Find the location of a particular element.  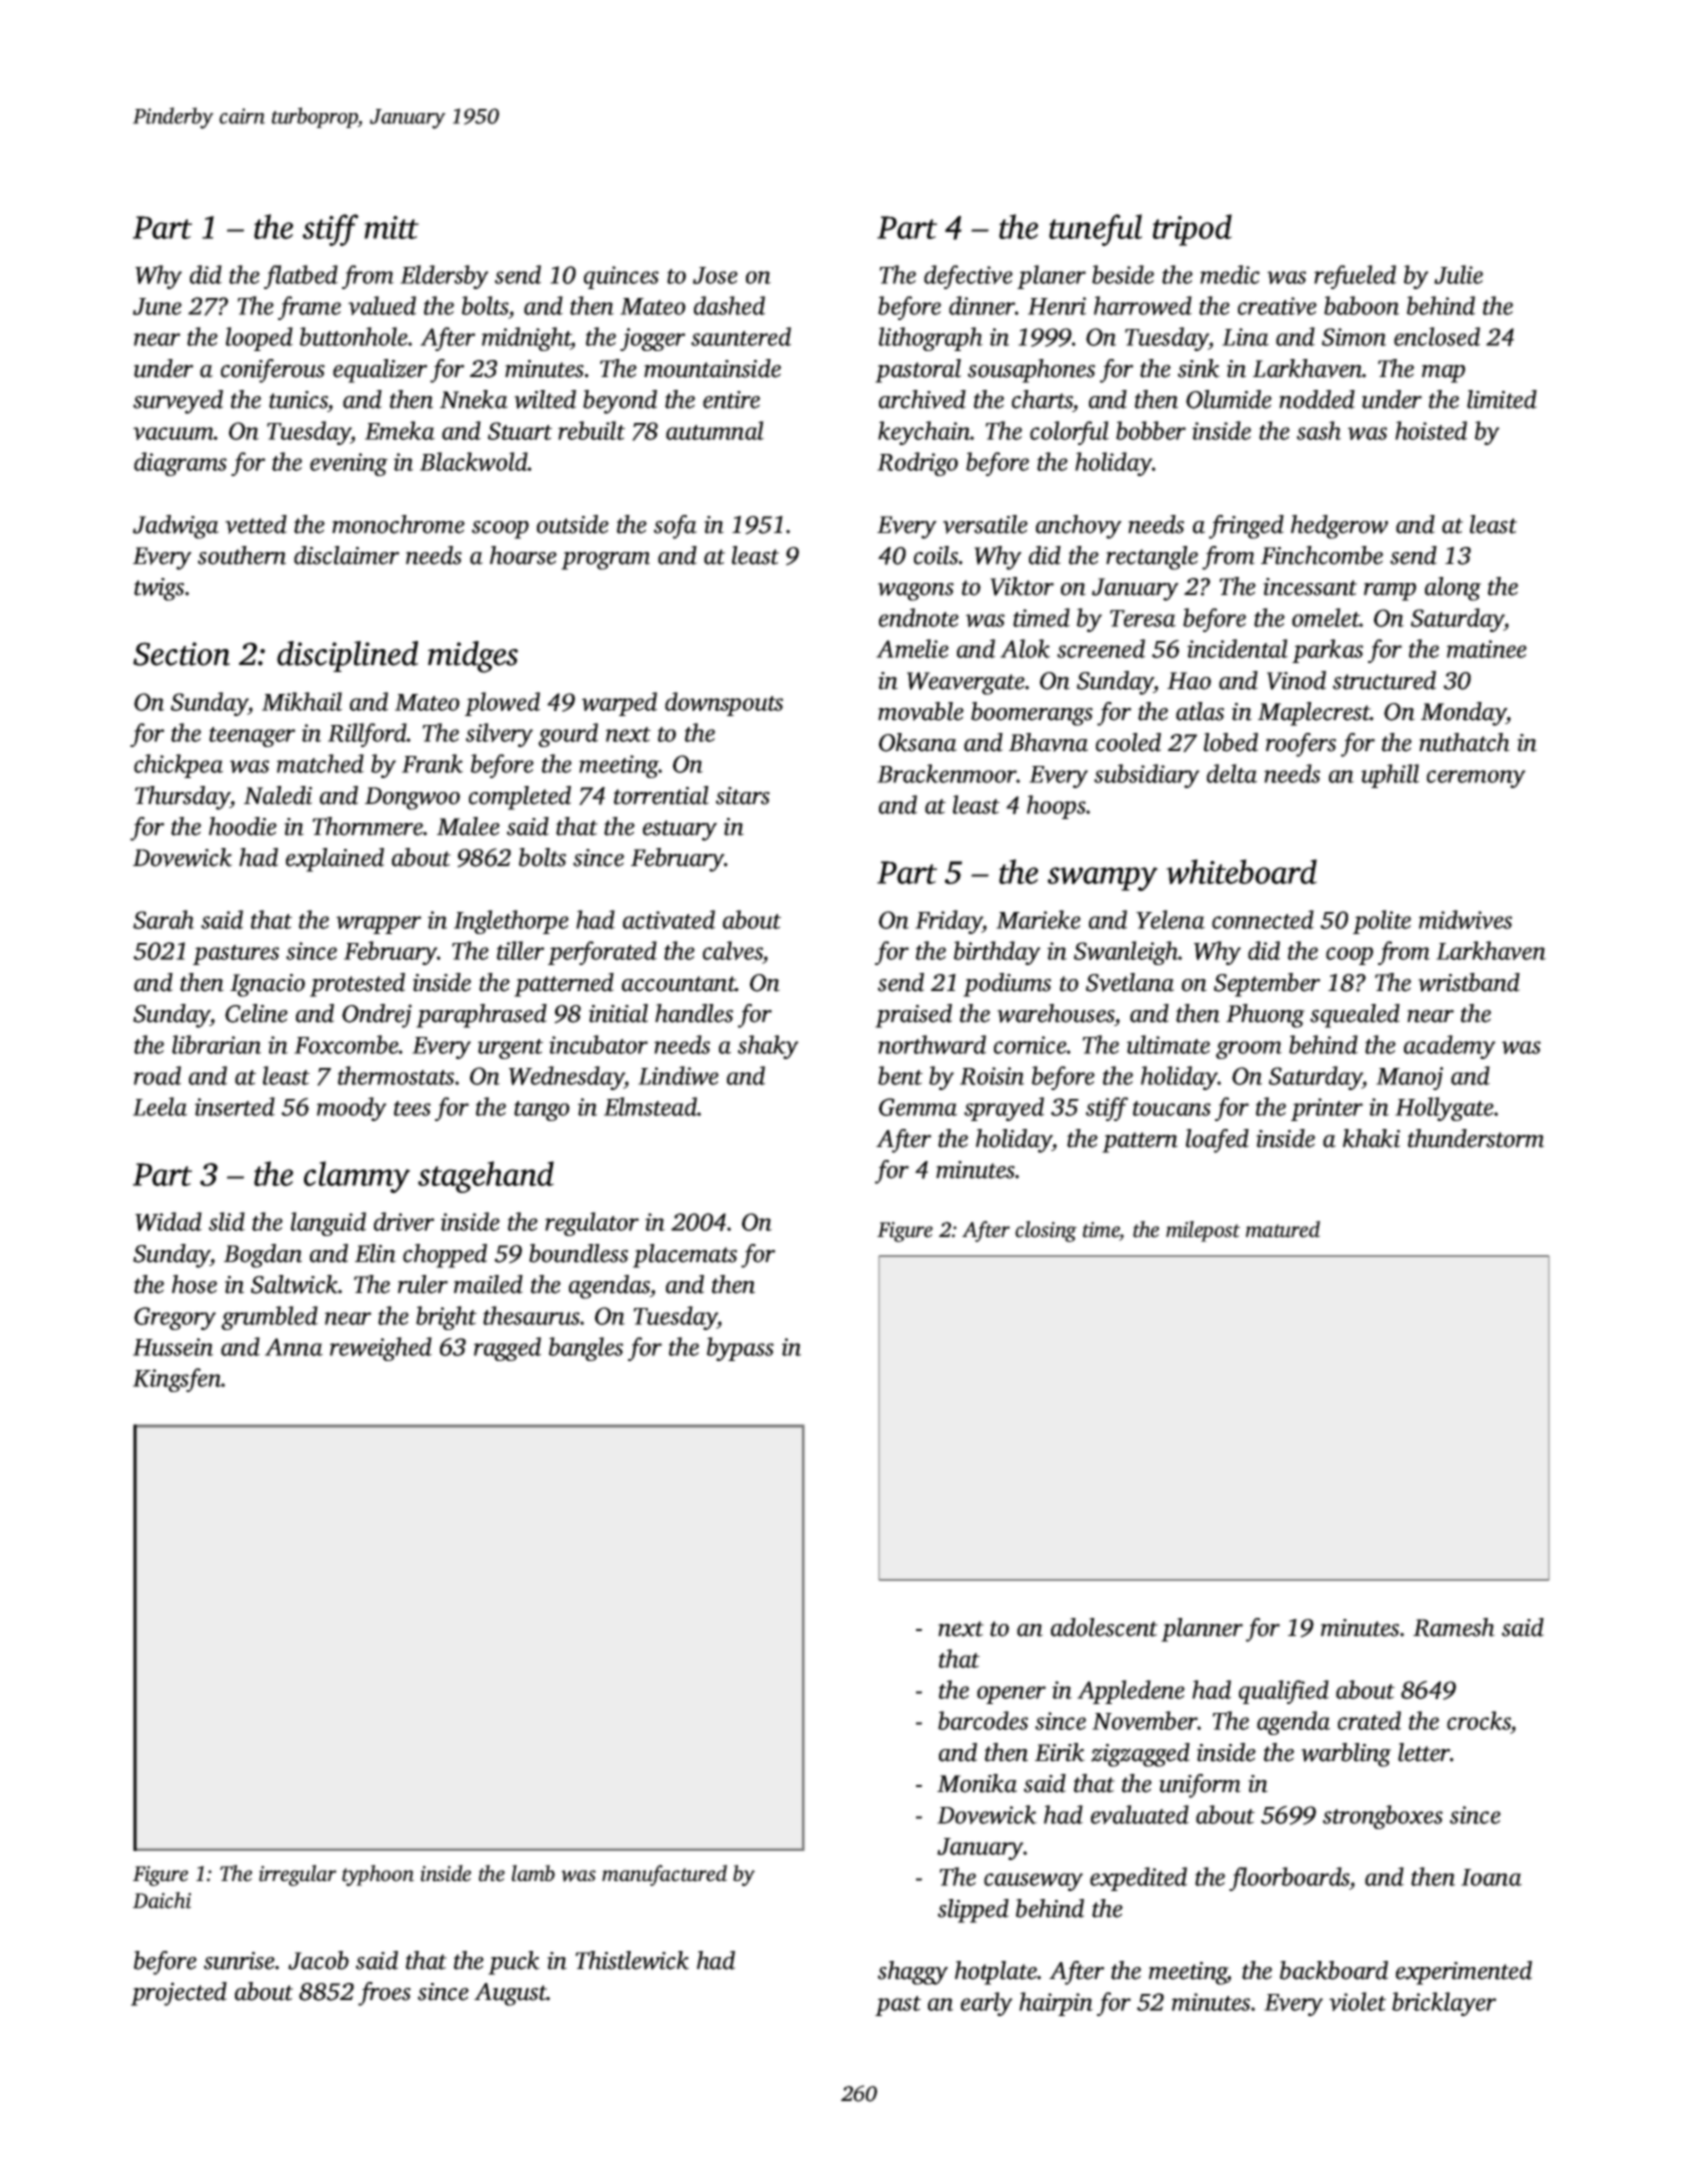

Thistlewick is located at coordinates (632, 1960).
